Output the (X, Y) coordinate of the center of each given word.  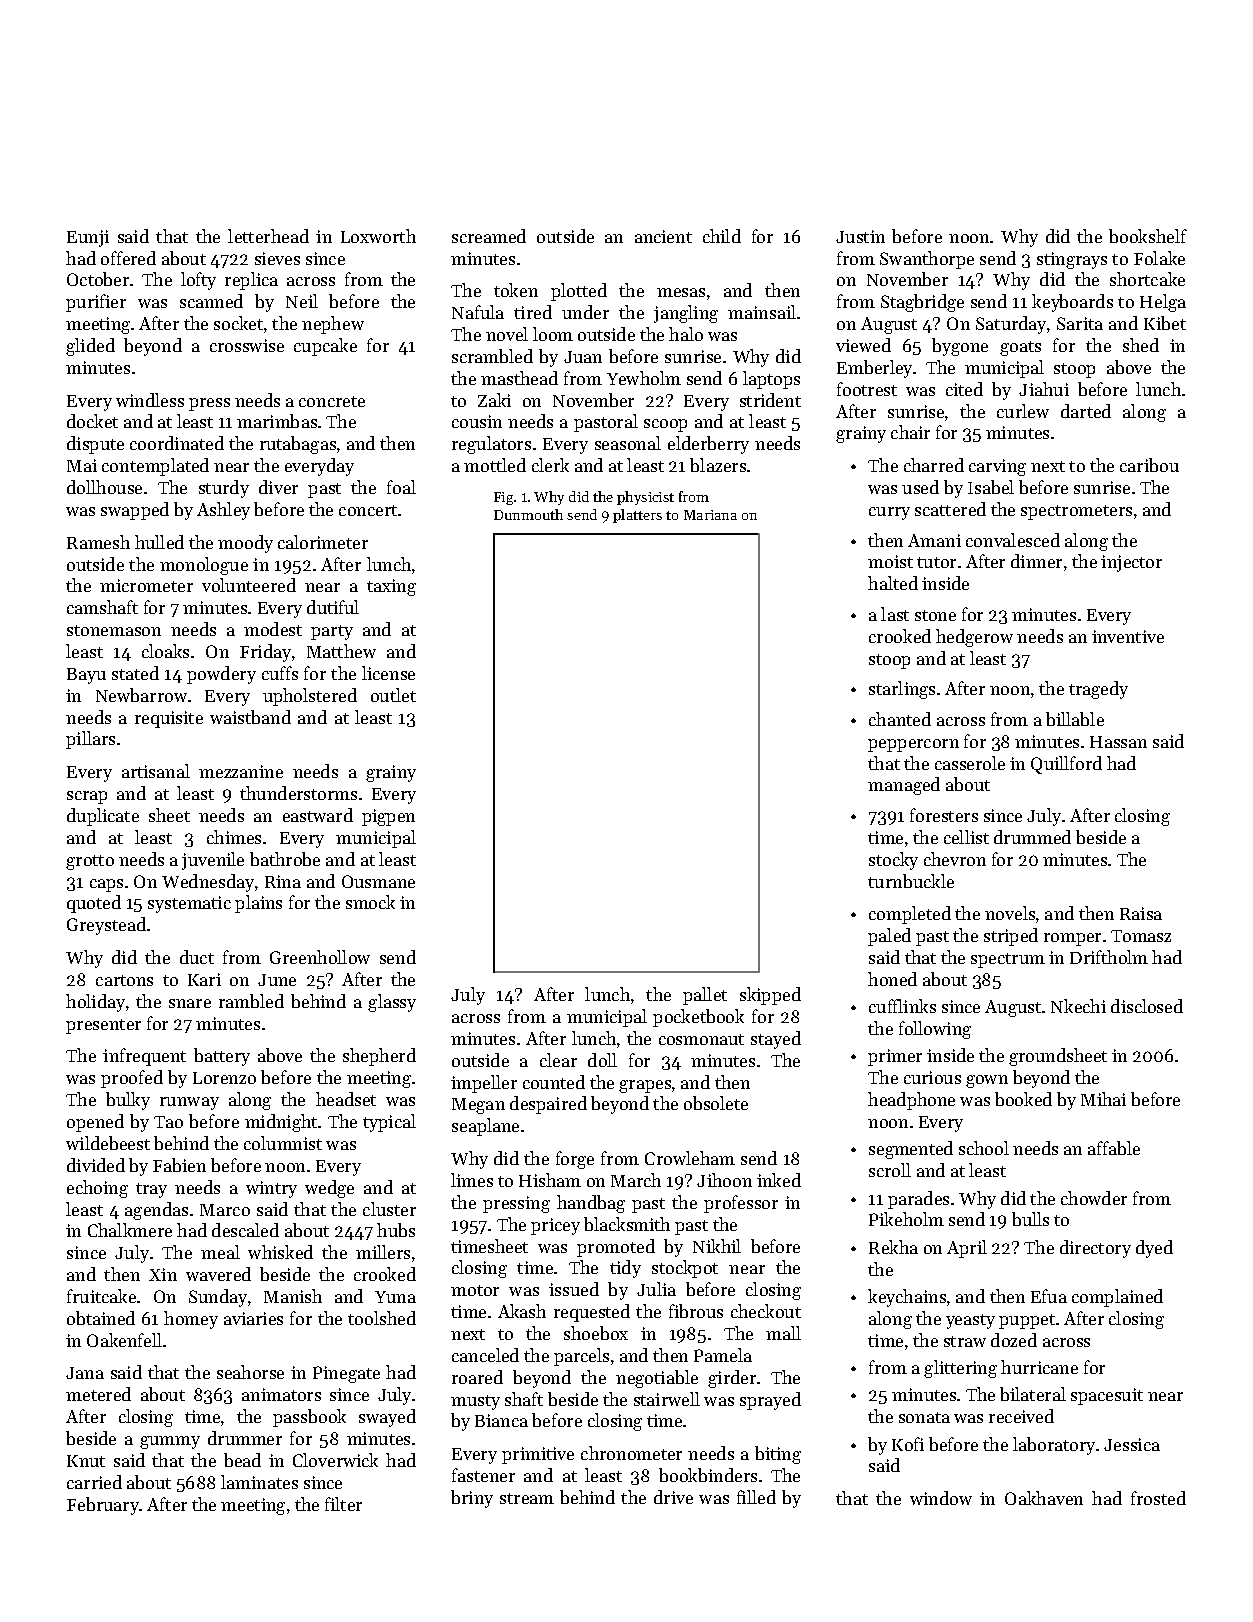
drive (673, 1497)
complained (1117, 1298)
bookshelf (1148, 236)
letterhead (268, 236)
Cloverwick (335, 1460)
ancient (663, 236)
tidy (625, 1269)
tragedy (1098, 690)
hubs (396, 1230)
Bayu (86, 676)
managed (904, 786)
